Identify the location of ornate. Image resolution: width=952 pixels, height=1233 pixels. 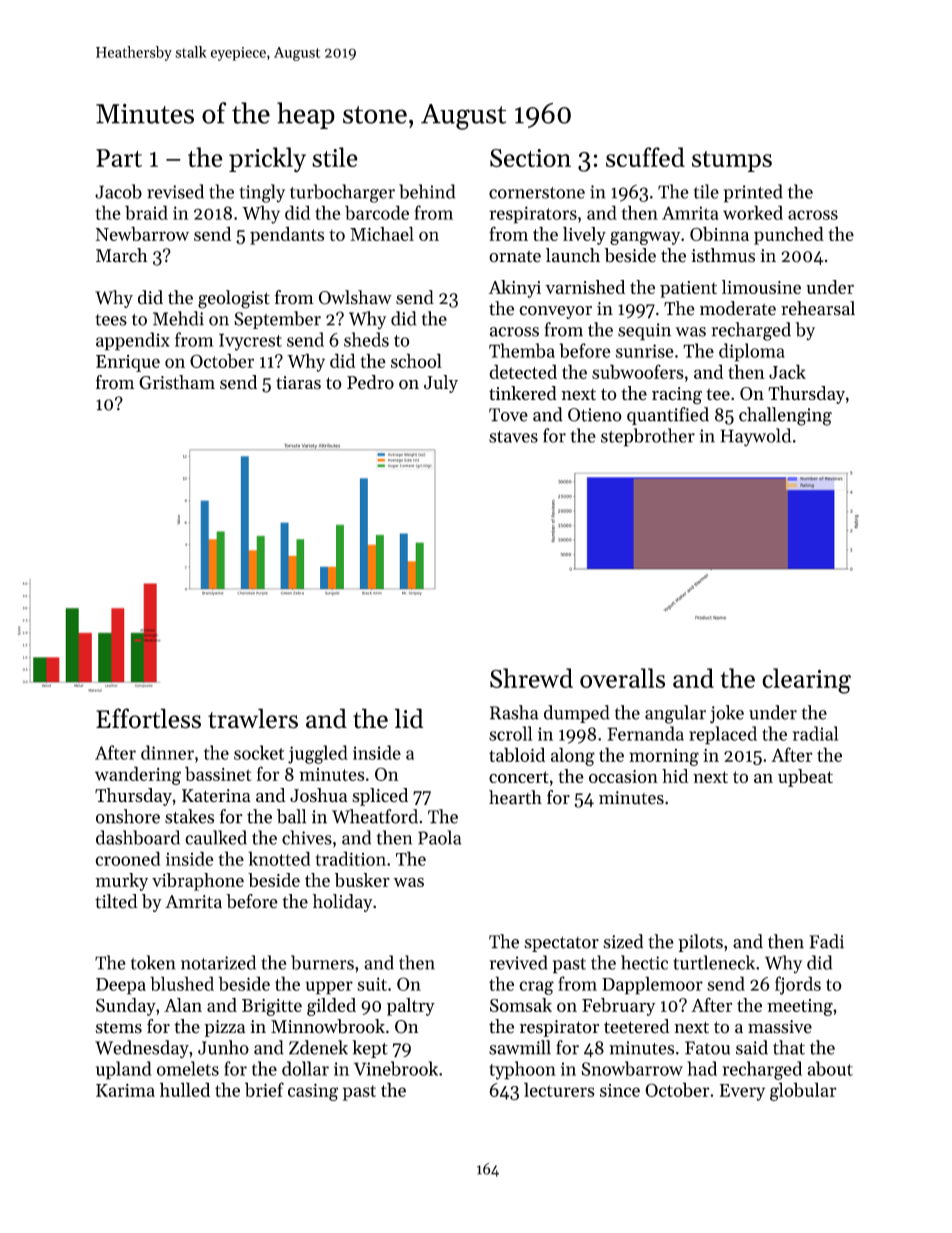
(515, 256).
